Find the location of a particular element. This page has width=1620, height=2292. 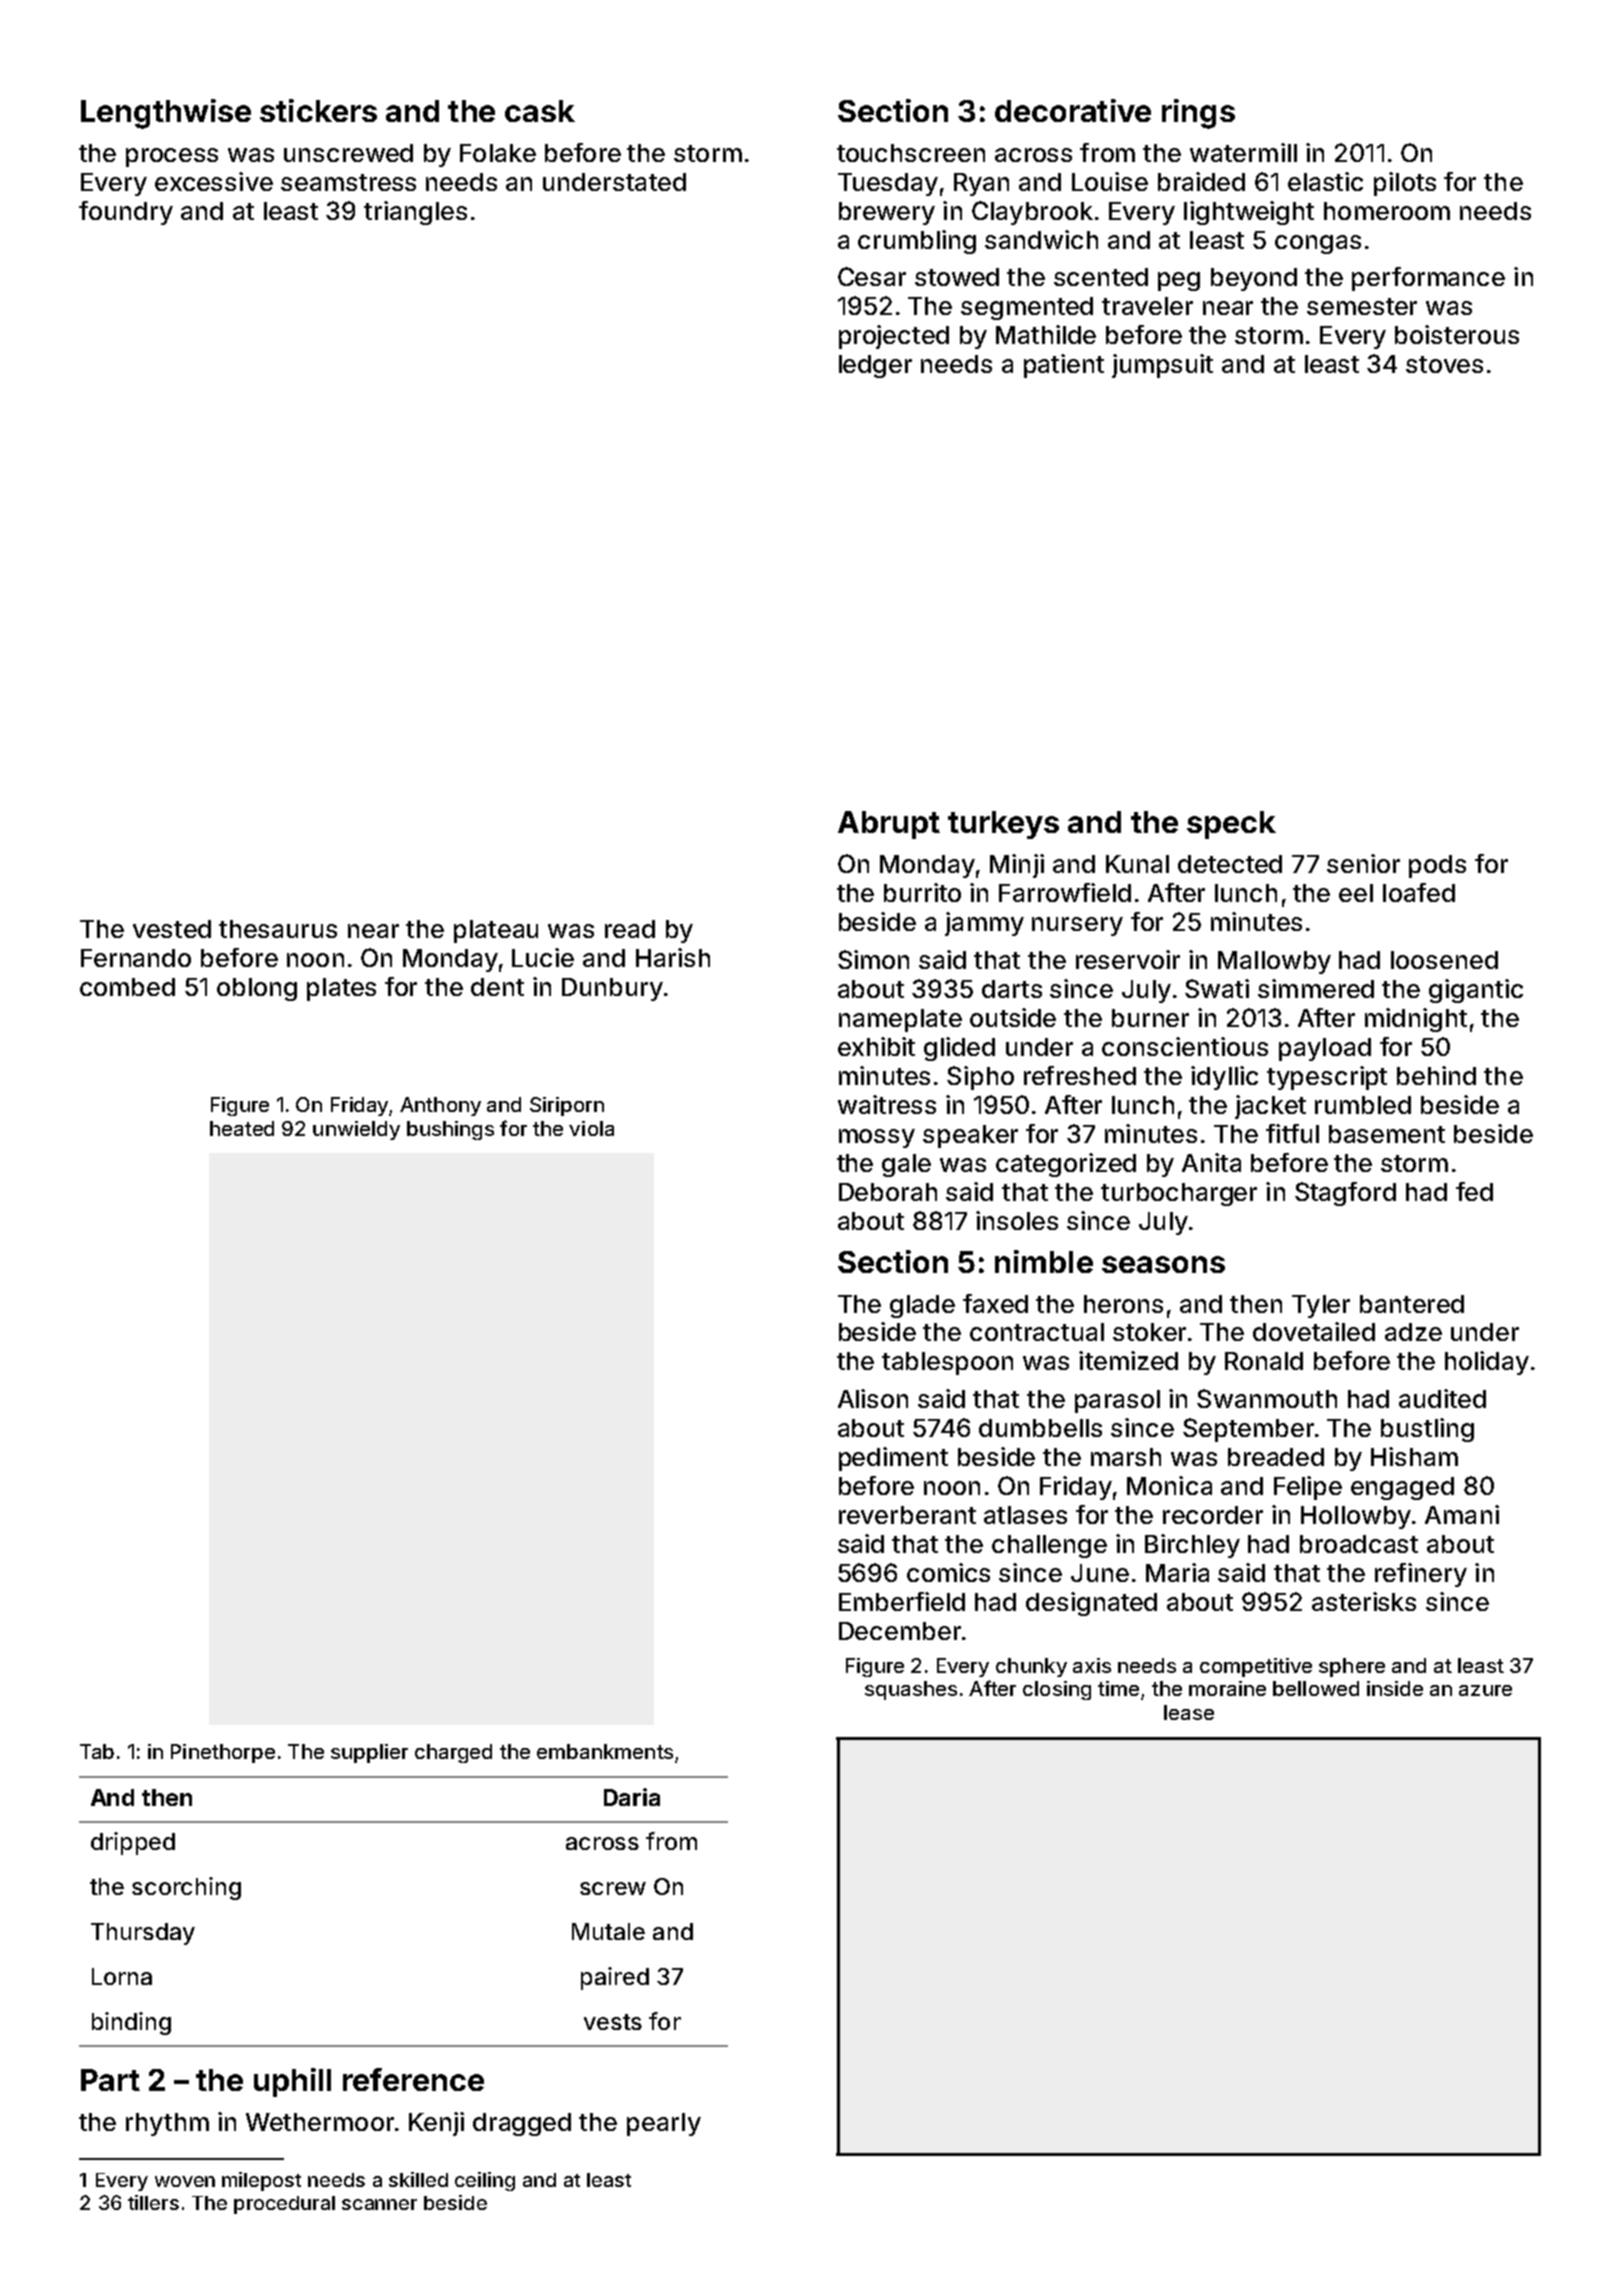

stickers is located at coordinates (318, 110).
